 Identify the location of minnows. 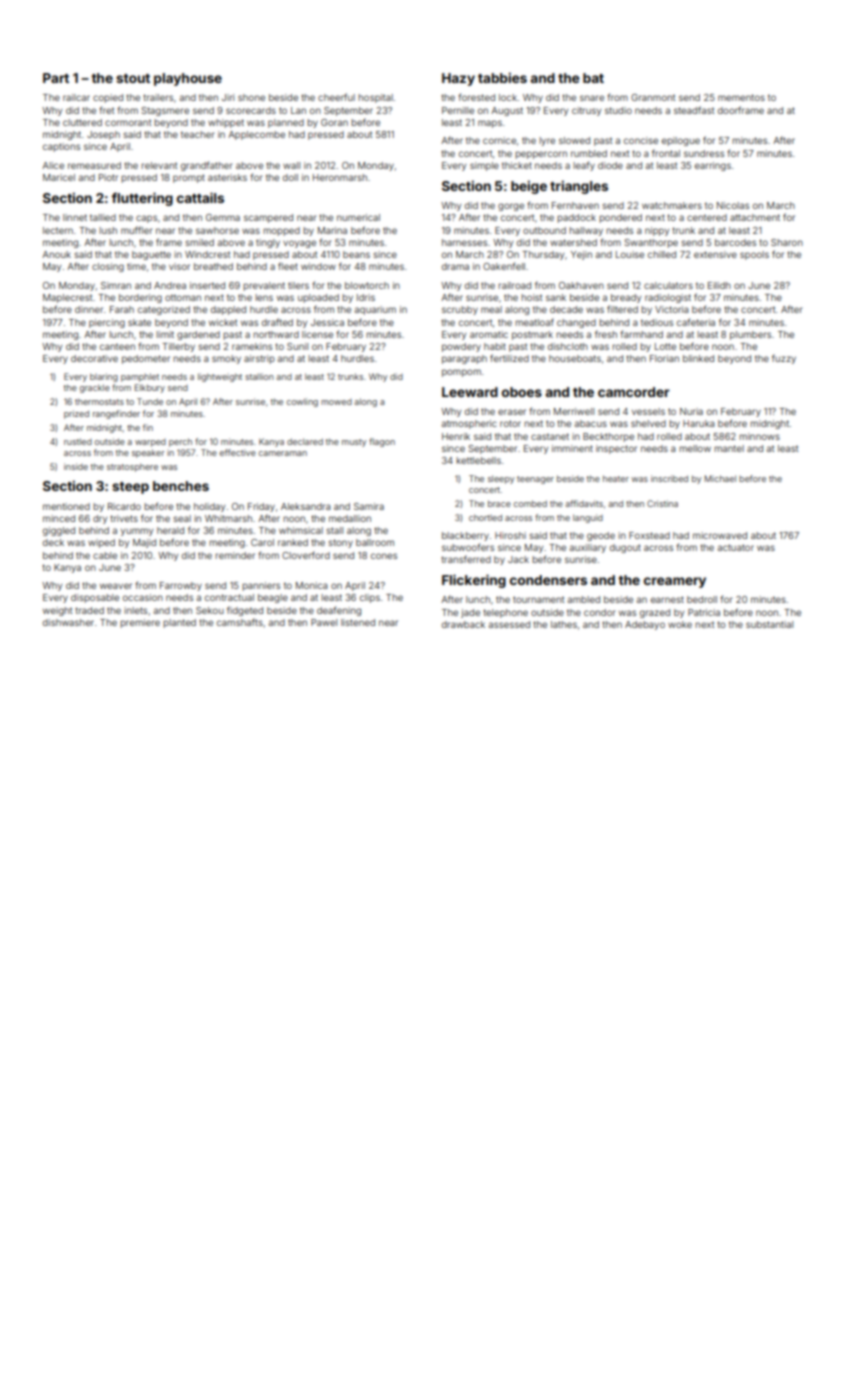
(759, 436).
